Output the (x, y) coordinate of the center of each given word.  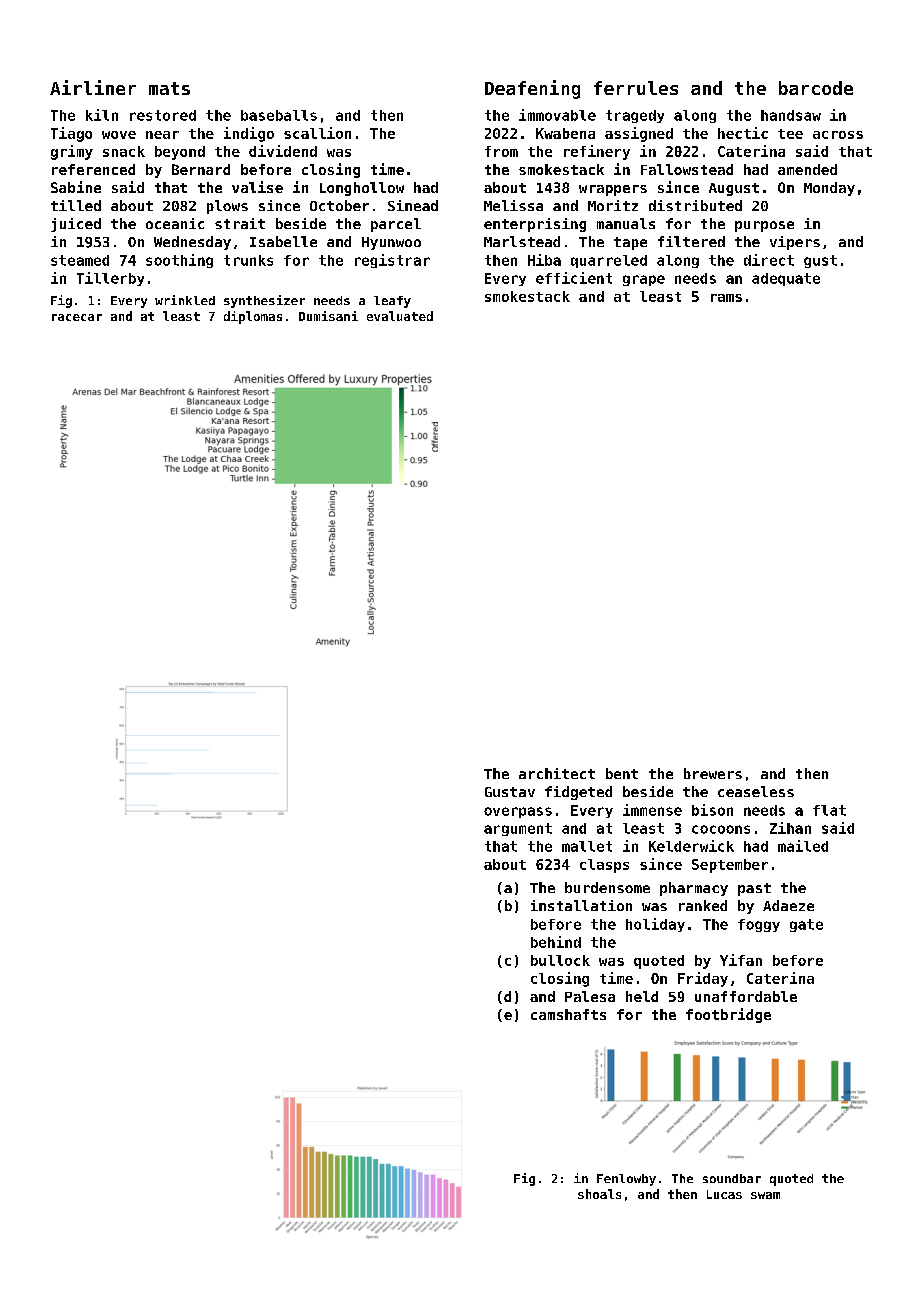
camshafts (568, 1014)
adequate (786, 279)
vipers (795, 243)
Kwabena (565, 133)
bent (622, 773)
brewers (713, 773)
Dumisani (328, 316)
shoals (599, 1194)
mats (169, 88)
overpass (518, 812)
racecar (77, 317)
